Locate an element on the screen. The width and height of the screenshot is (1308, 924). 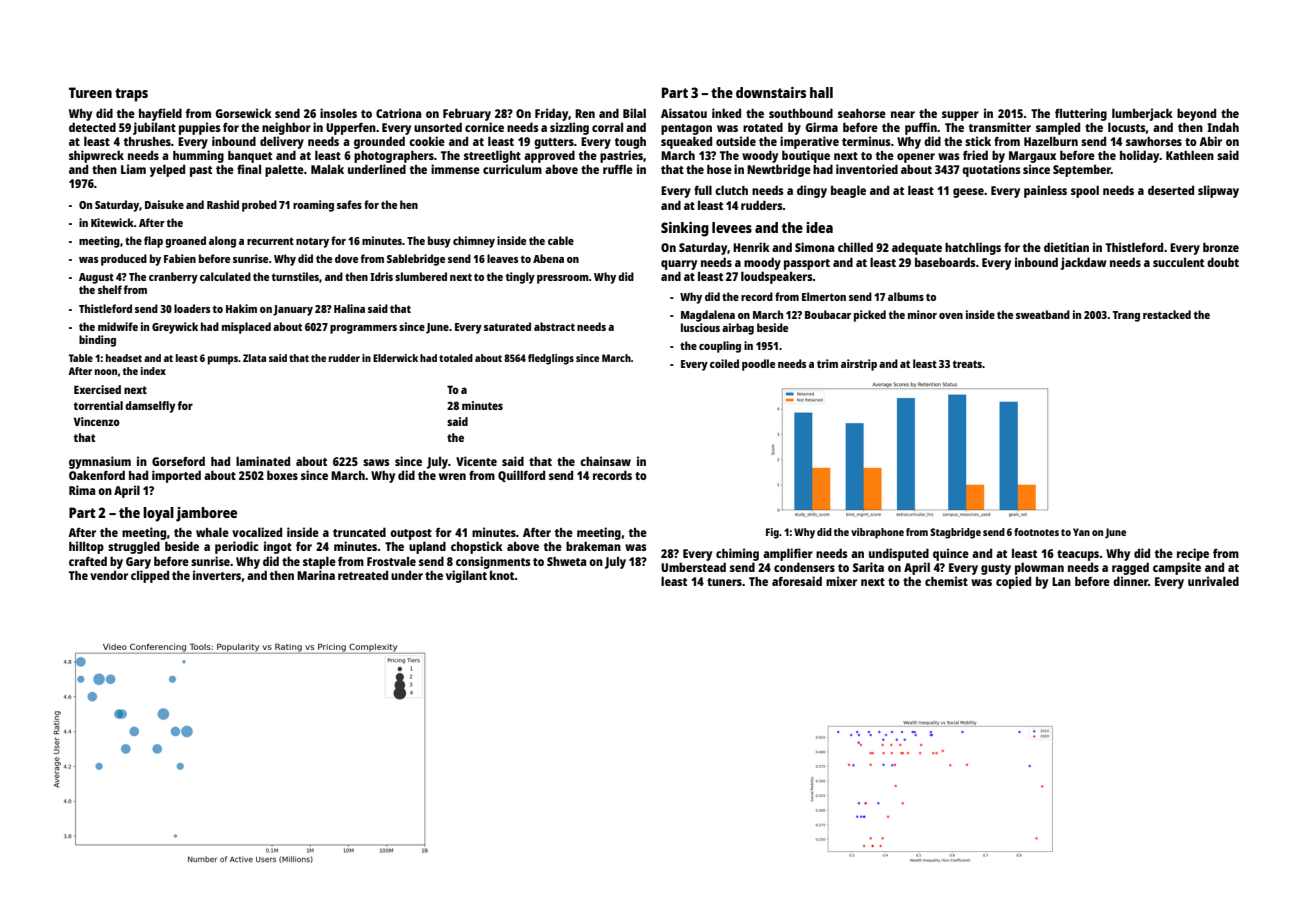
copied is located at coordinates (1013, 582).
